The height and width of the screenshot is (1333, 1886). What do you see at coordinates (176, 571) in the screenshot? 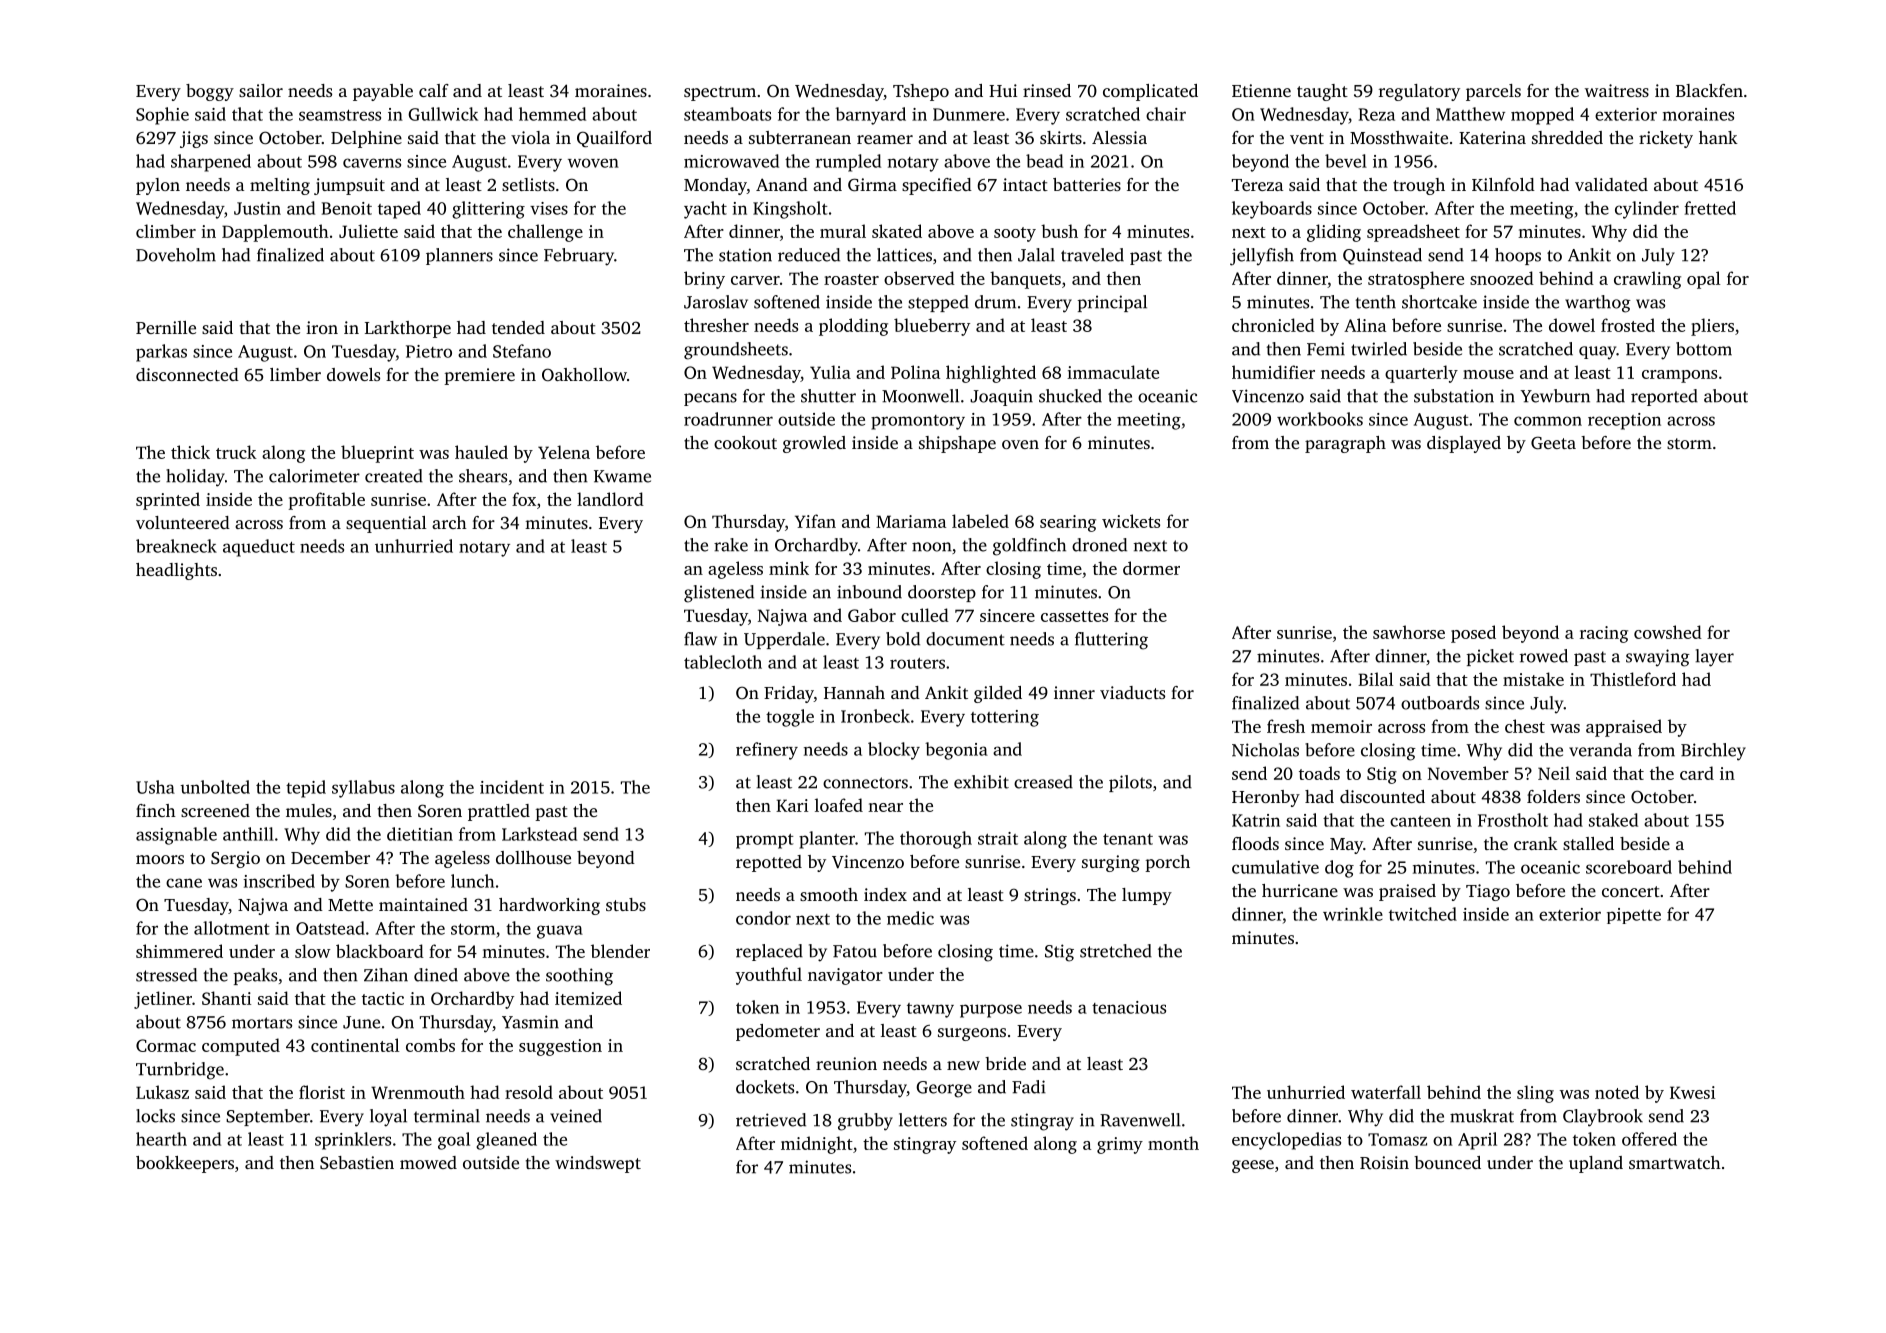
I see `headlights` at bounding box center [176, 571].
